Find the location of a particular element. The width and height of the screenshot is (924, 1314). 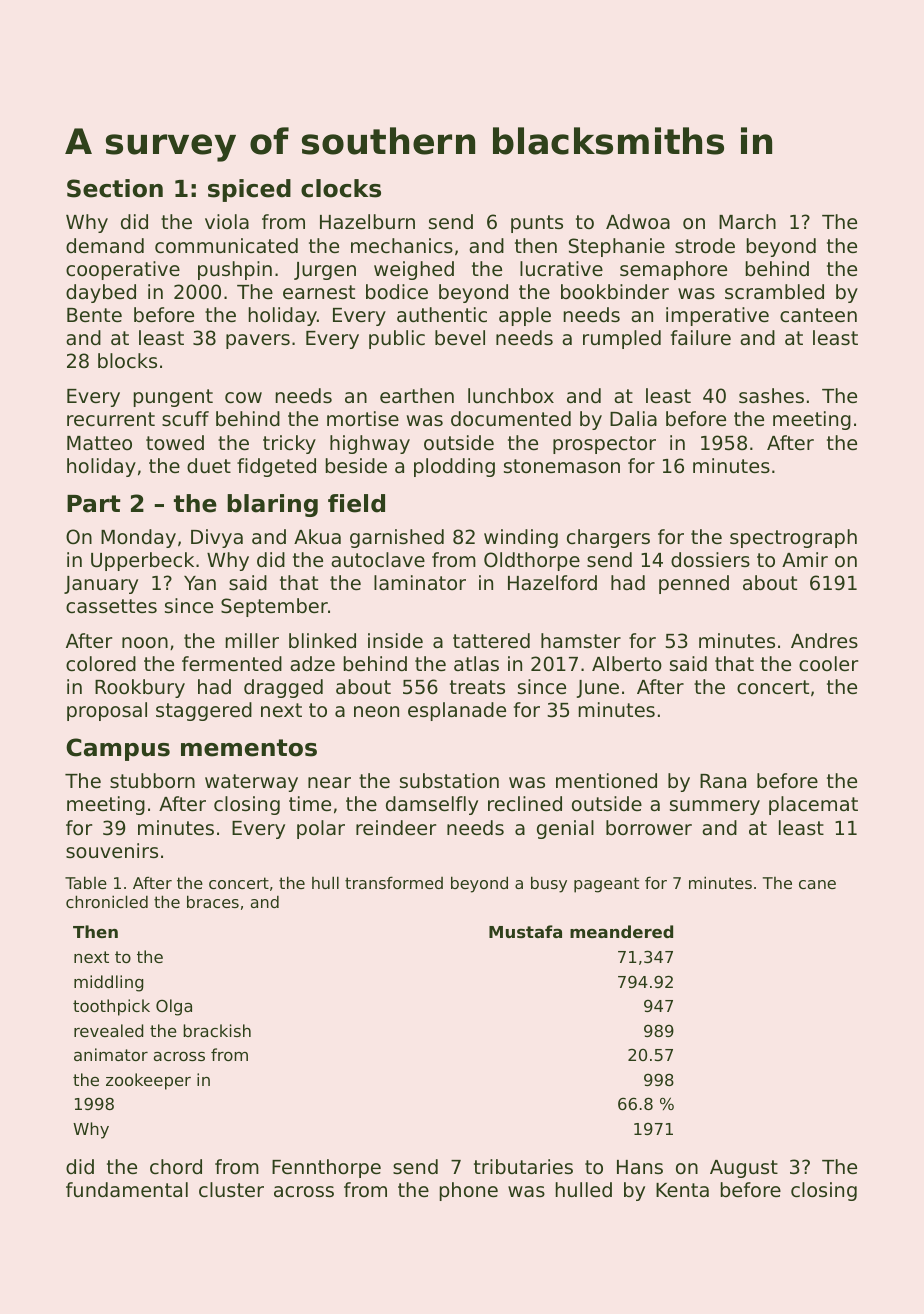

Section is located at coordinates (115, 188).
